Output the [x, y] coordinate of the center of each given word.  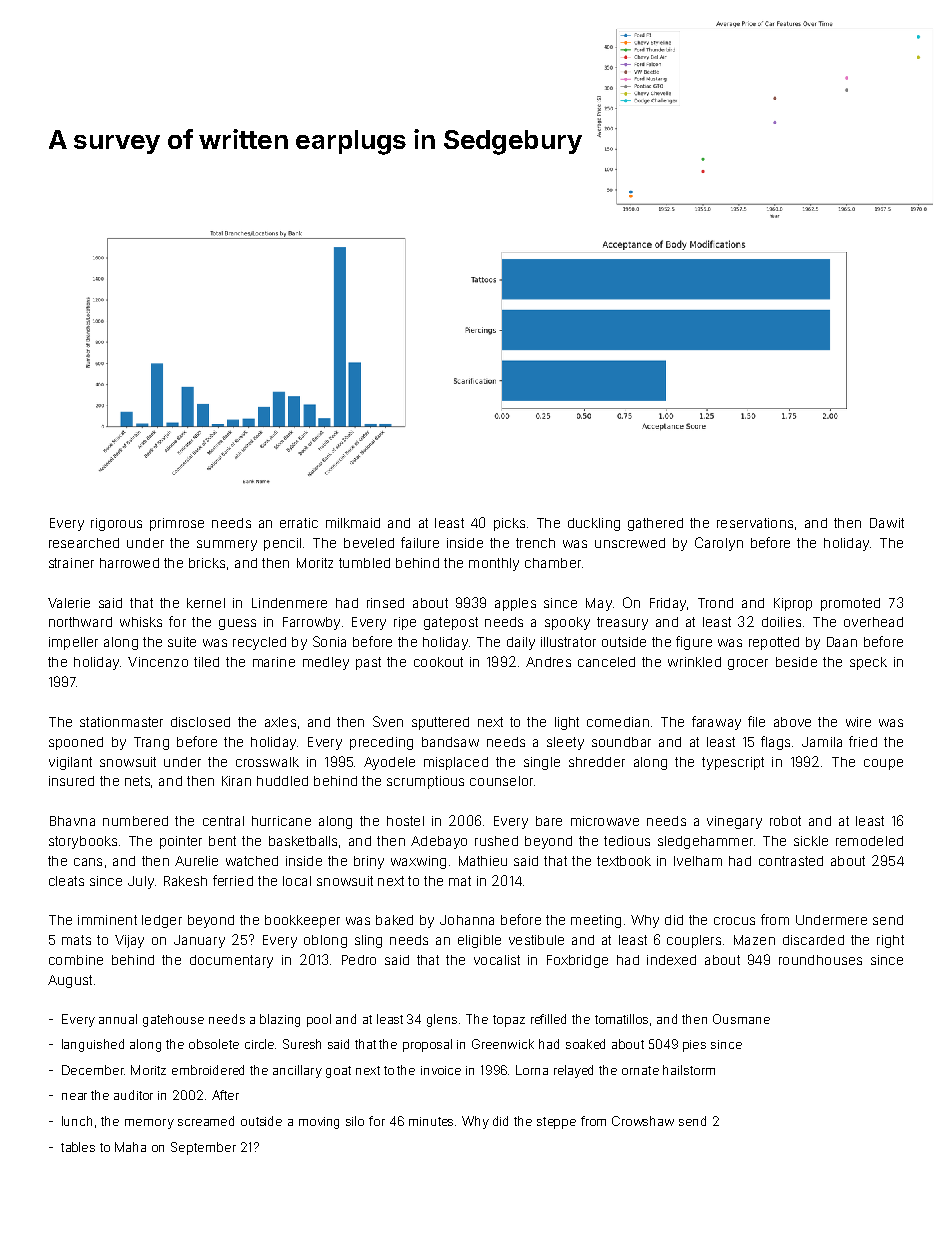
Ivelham [698, 861]
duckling [594, 524]
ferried [233, 880]
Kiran [236, 781]
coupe [883, 764]
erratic [299, 523]
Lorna [532, 1070]
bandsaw [450, 742]
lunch [77, 1121]
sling [368, 941]
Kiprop [793, 604]
